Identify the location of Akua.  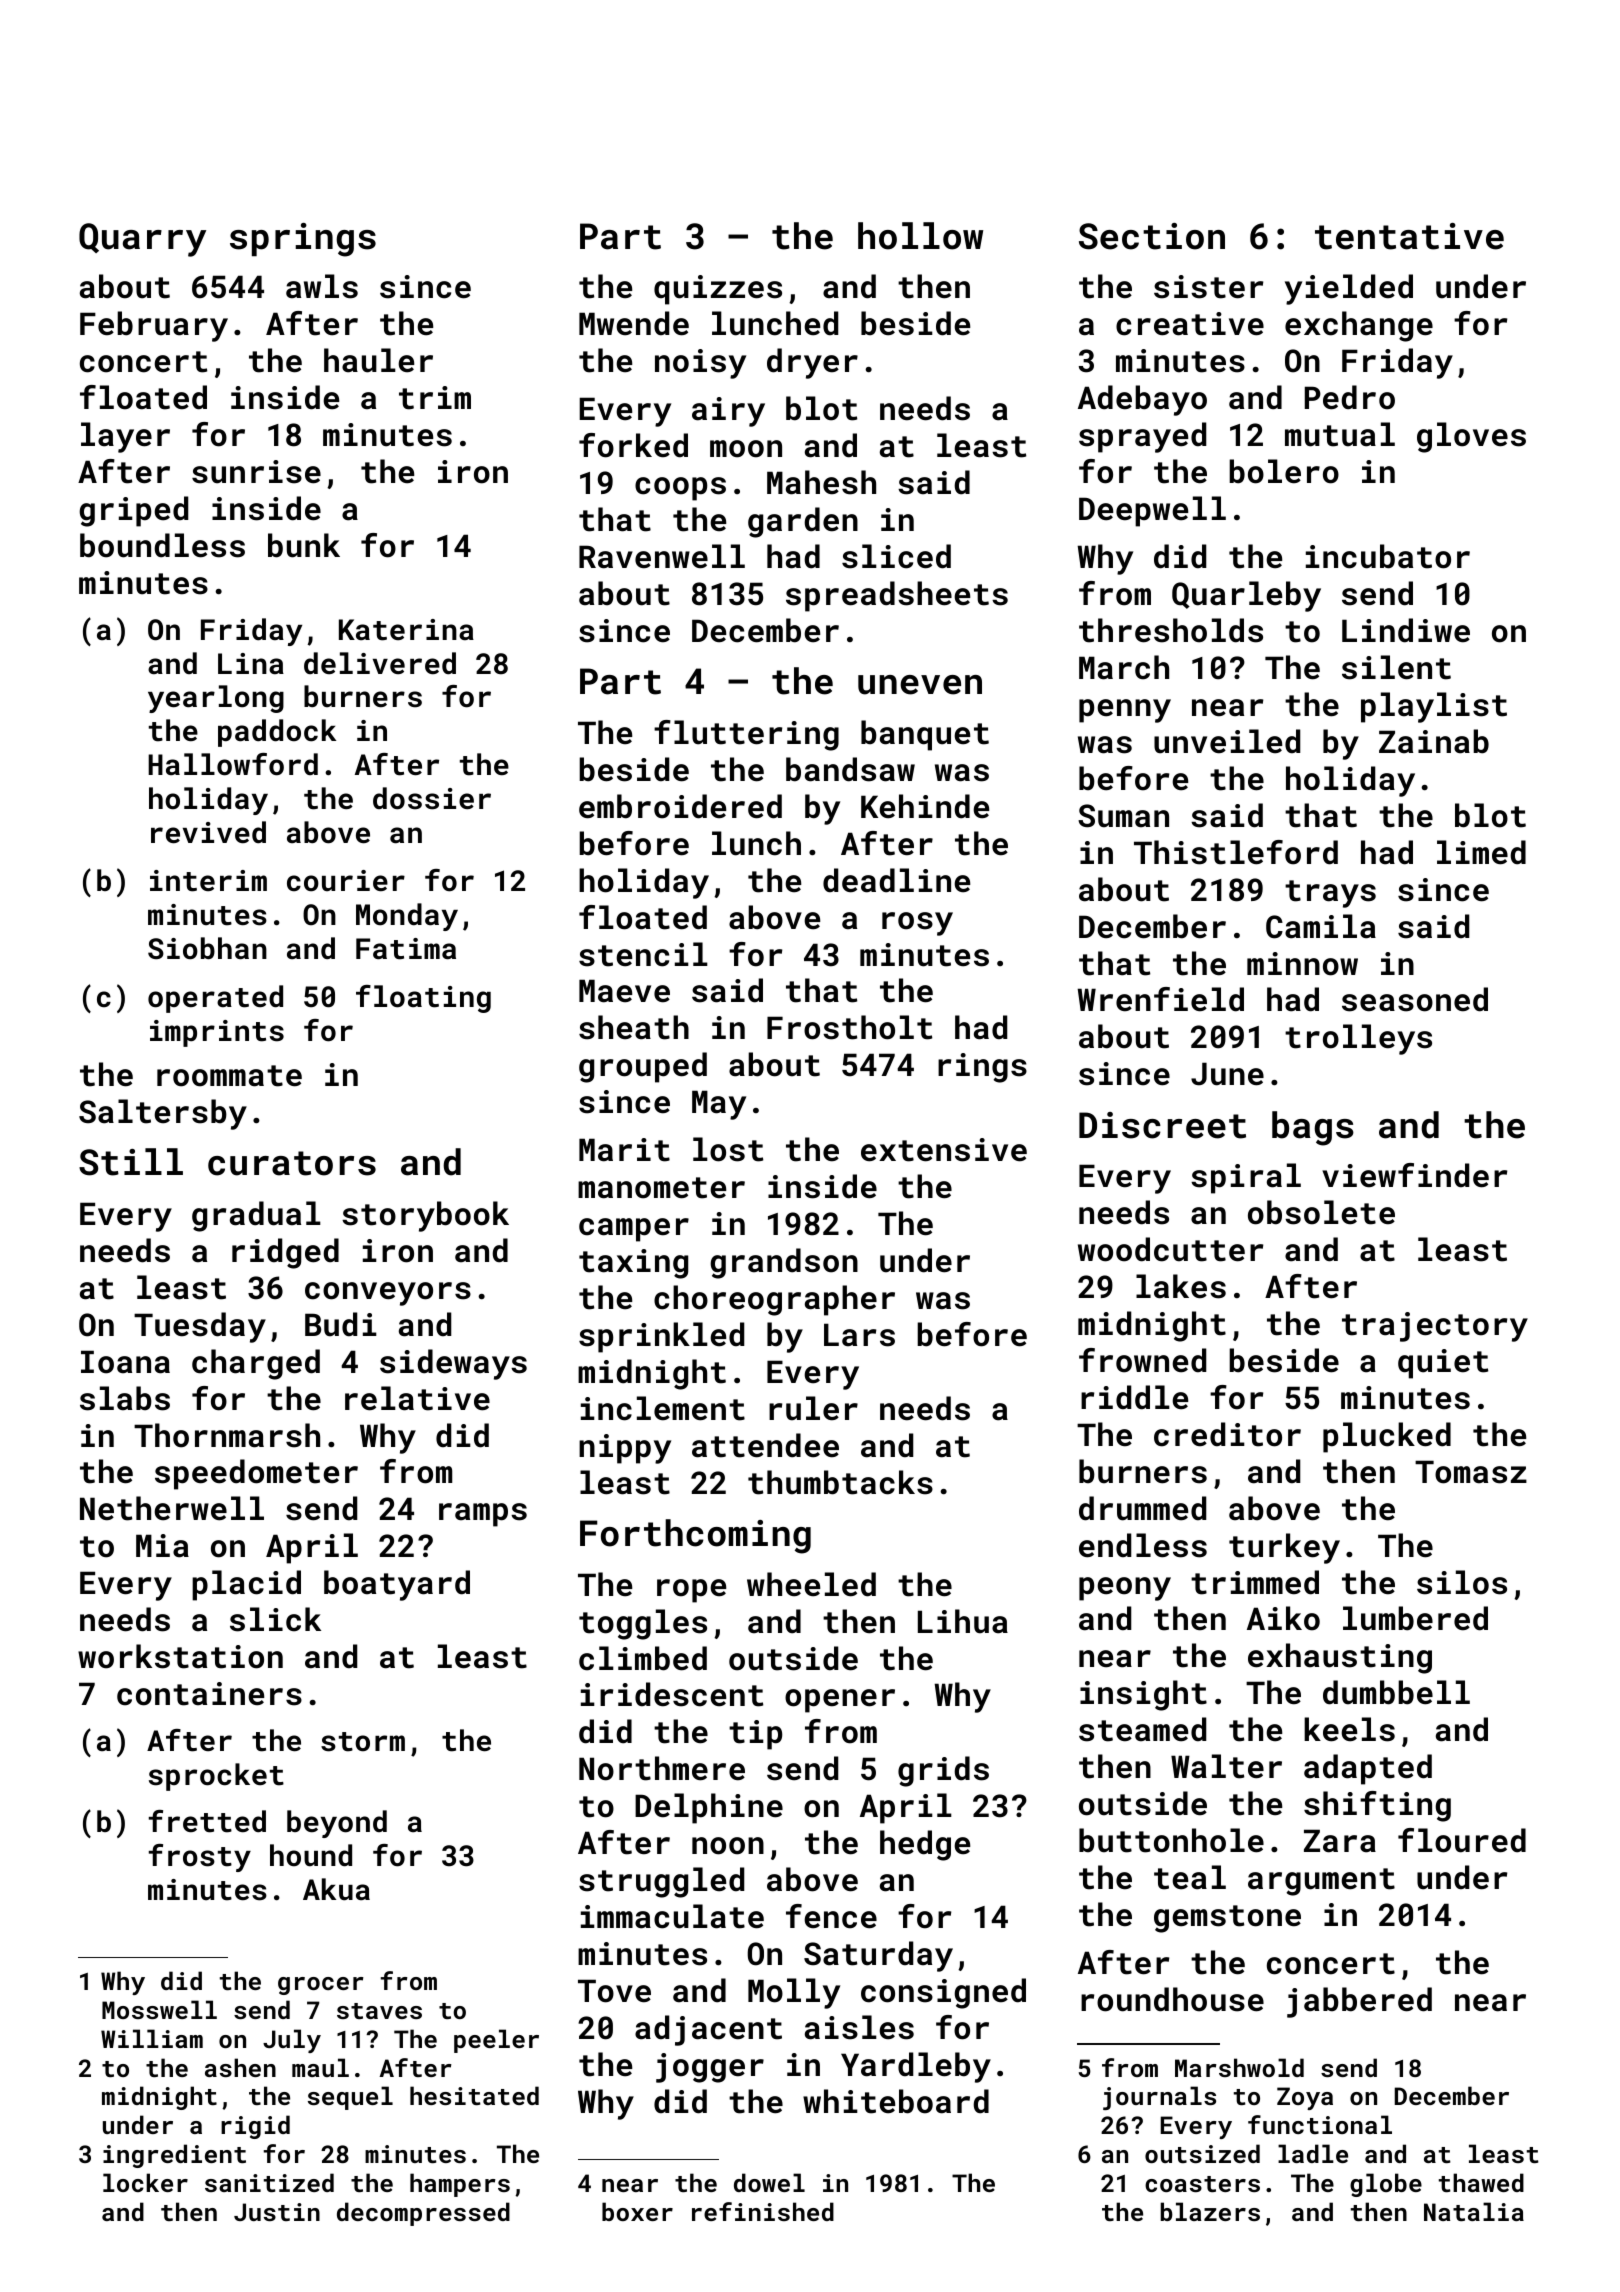
(336, 1889).
